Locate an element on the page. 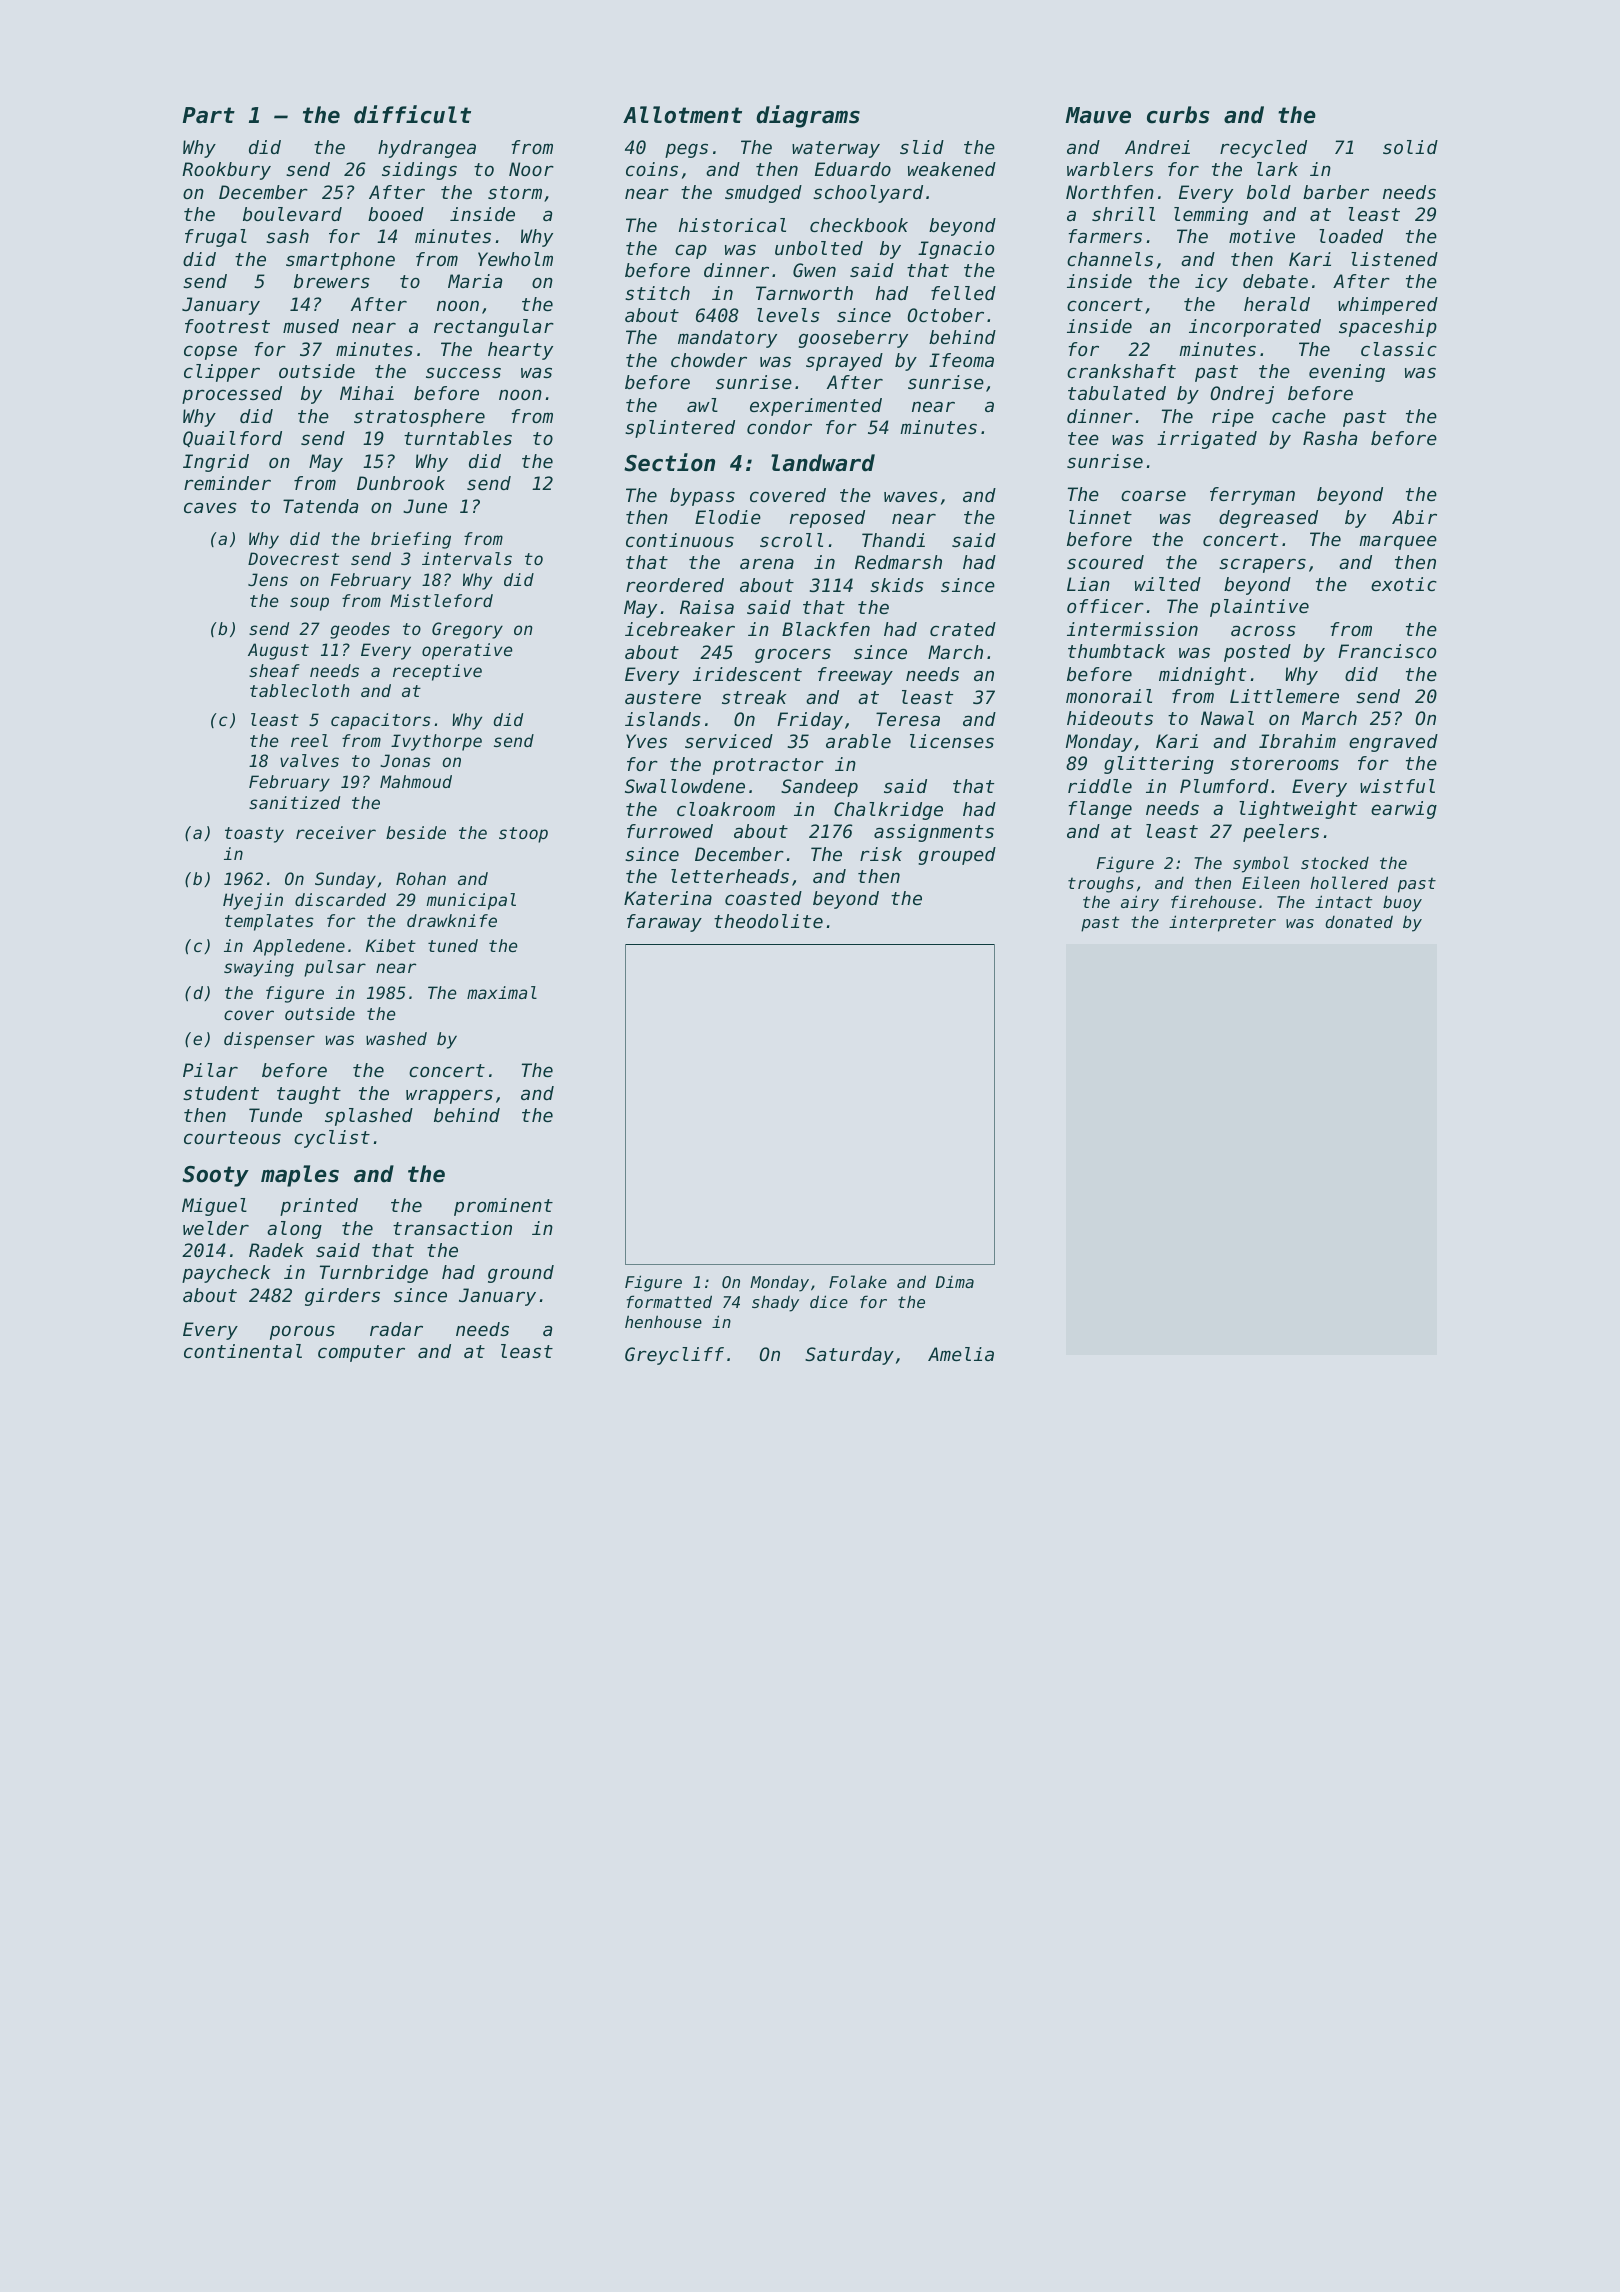 The height and width of the document is (2292, 1620). curbs is located at coordinates (1178, 115).
